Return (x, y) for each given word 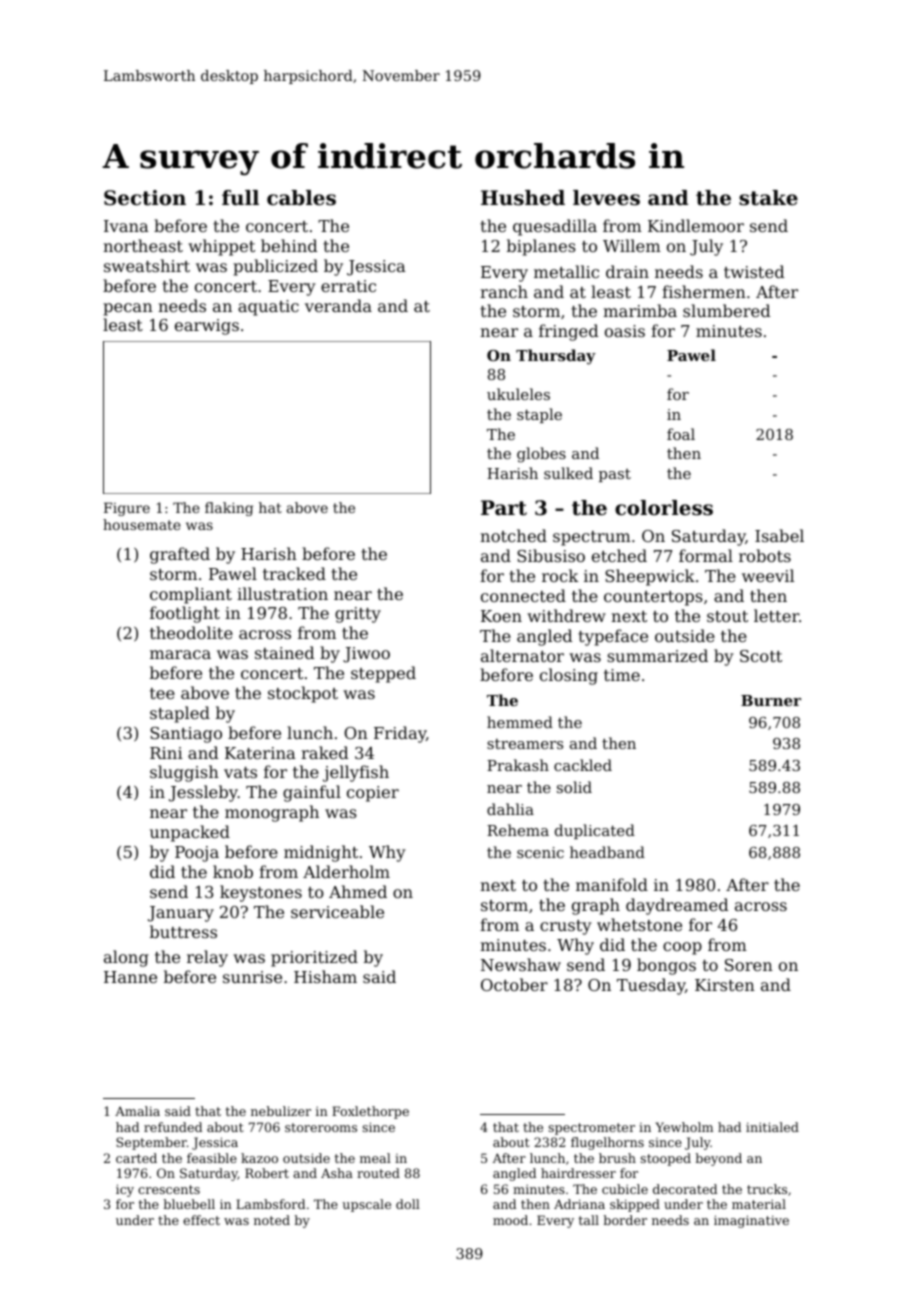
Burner (771, 700)
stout (727, 616)
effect (201, 1220)
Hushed (523, 198)
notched (513, 535)
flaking (229, 509)
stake (768, 198)
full (240, 198)
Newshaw (521, 964)
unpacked (190, 833)
